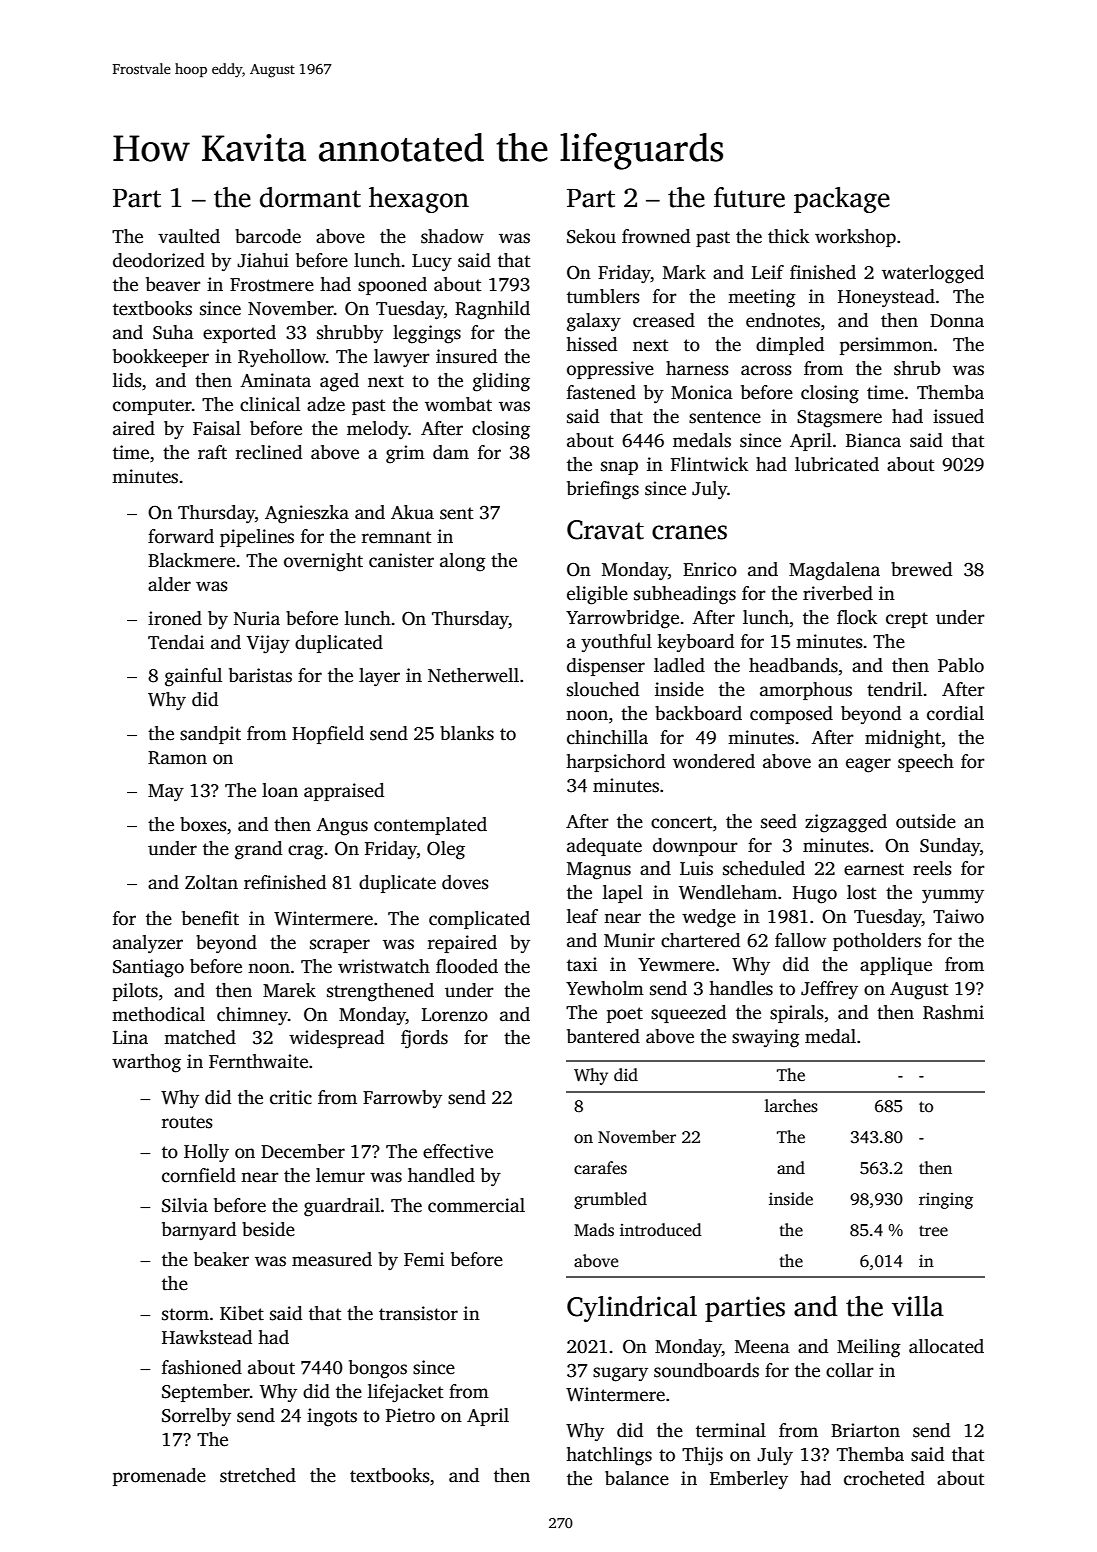 The height and width of the image is (1552, 1097). Describe the element at coordinates (779, 821) in the image. I see `seed` at that location.
